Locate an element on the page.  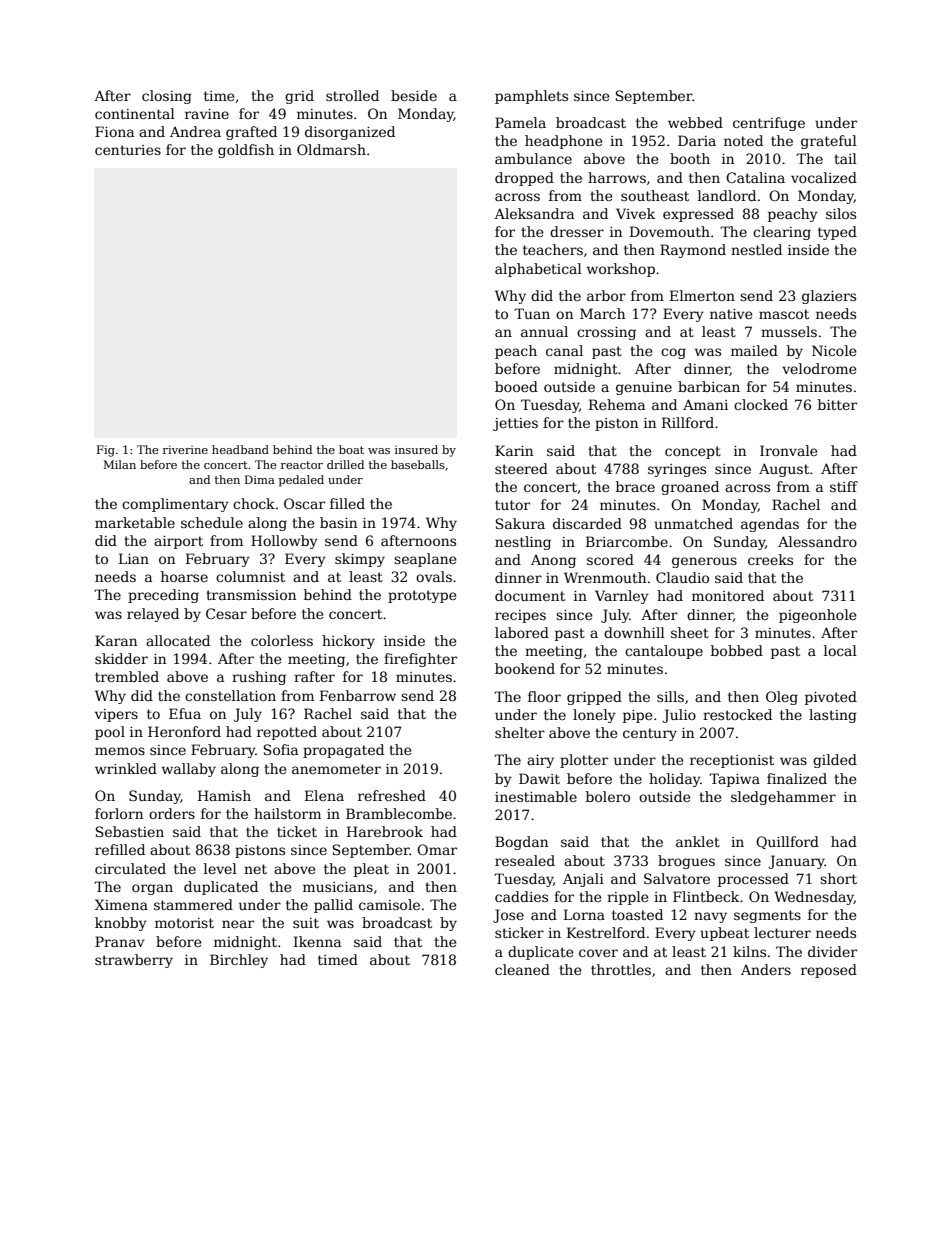
nestled is located at coordinates (756, 249).
